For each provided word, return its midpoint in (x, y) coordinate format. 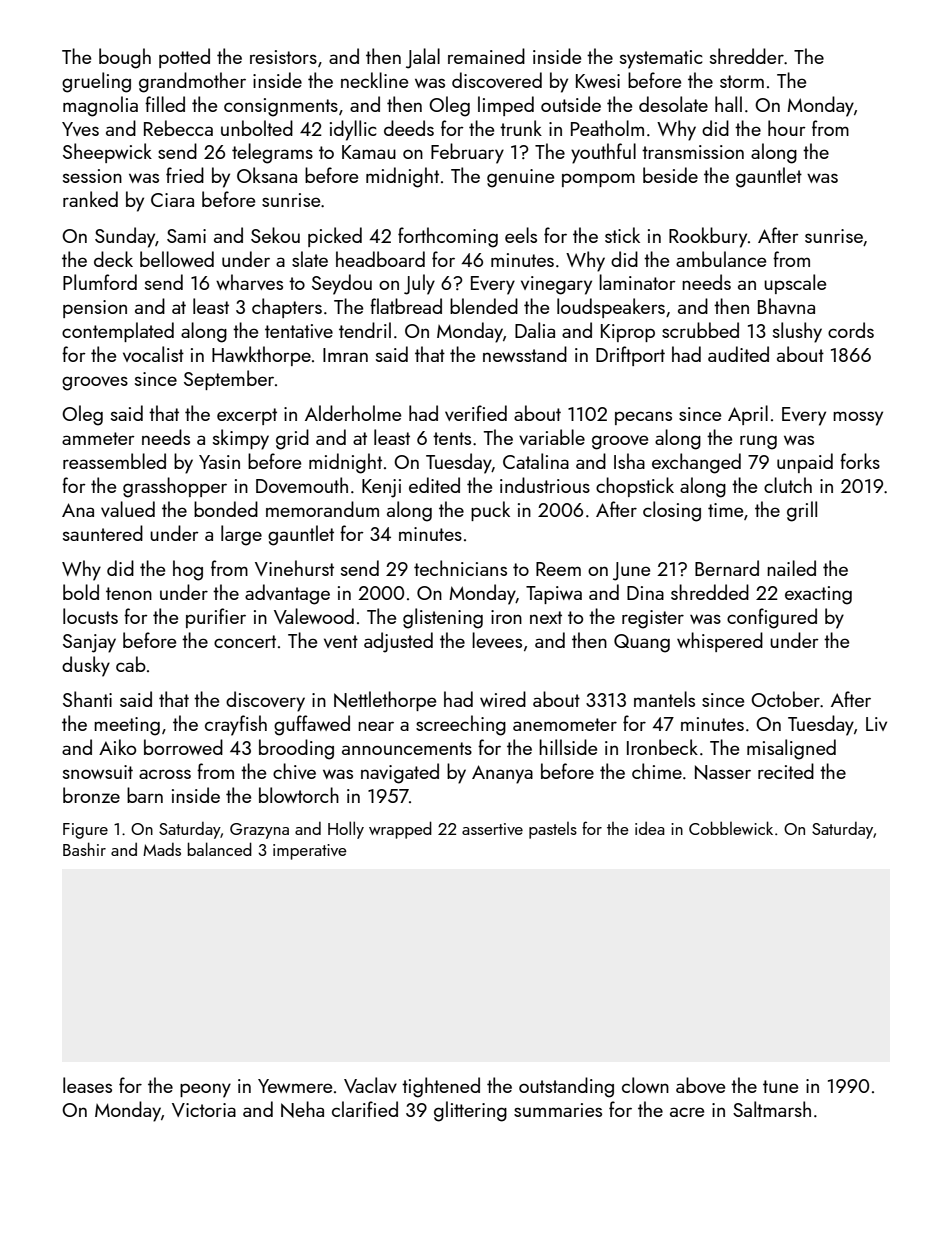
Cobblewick (731, 828)
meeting (127, 726)
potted (184, 58)
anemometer (565, 724)
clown (645, 1085)
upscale (795, 284)
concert (245, 641)
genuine (520, 178)
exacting (818, 595)
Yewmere (295, 1086)
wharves (249, 282)
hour (787, 128)
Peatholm (607, 128)
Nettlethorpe (385, 701)
